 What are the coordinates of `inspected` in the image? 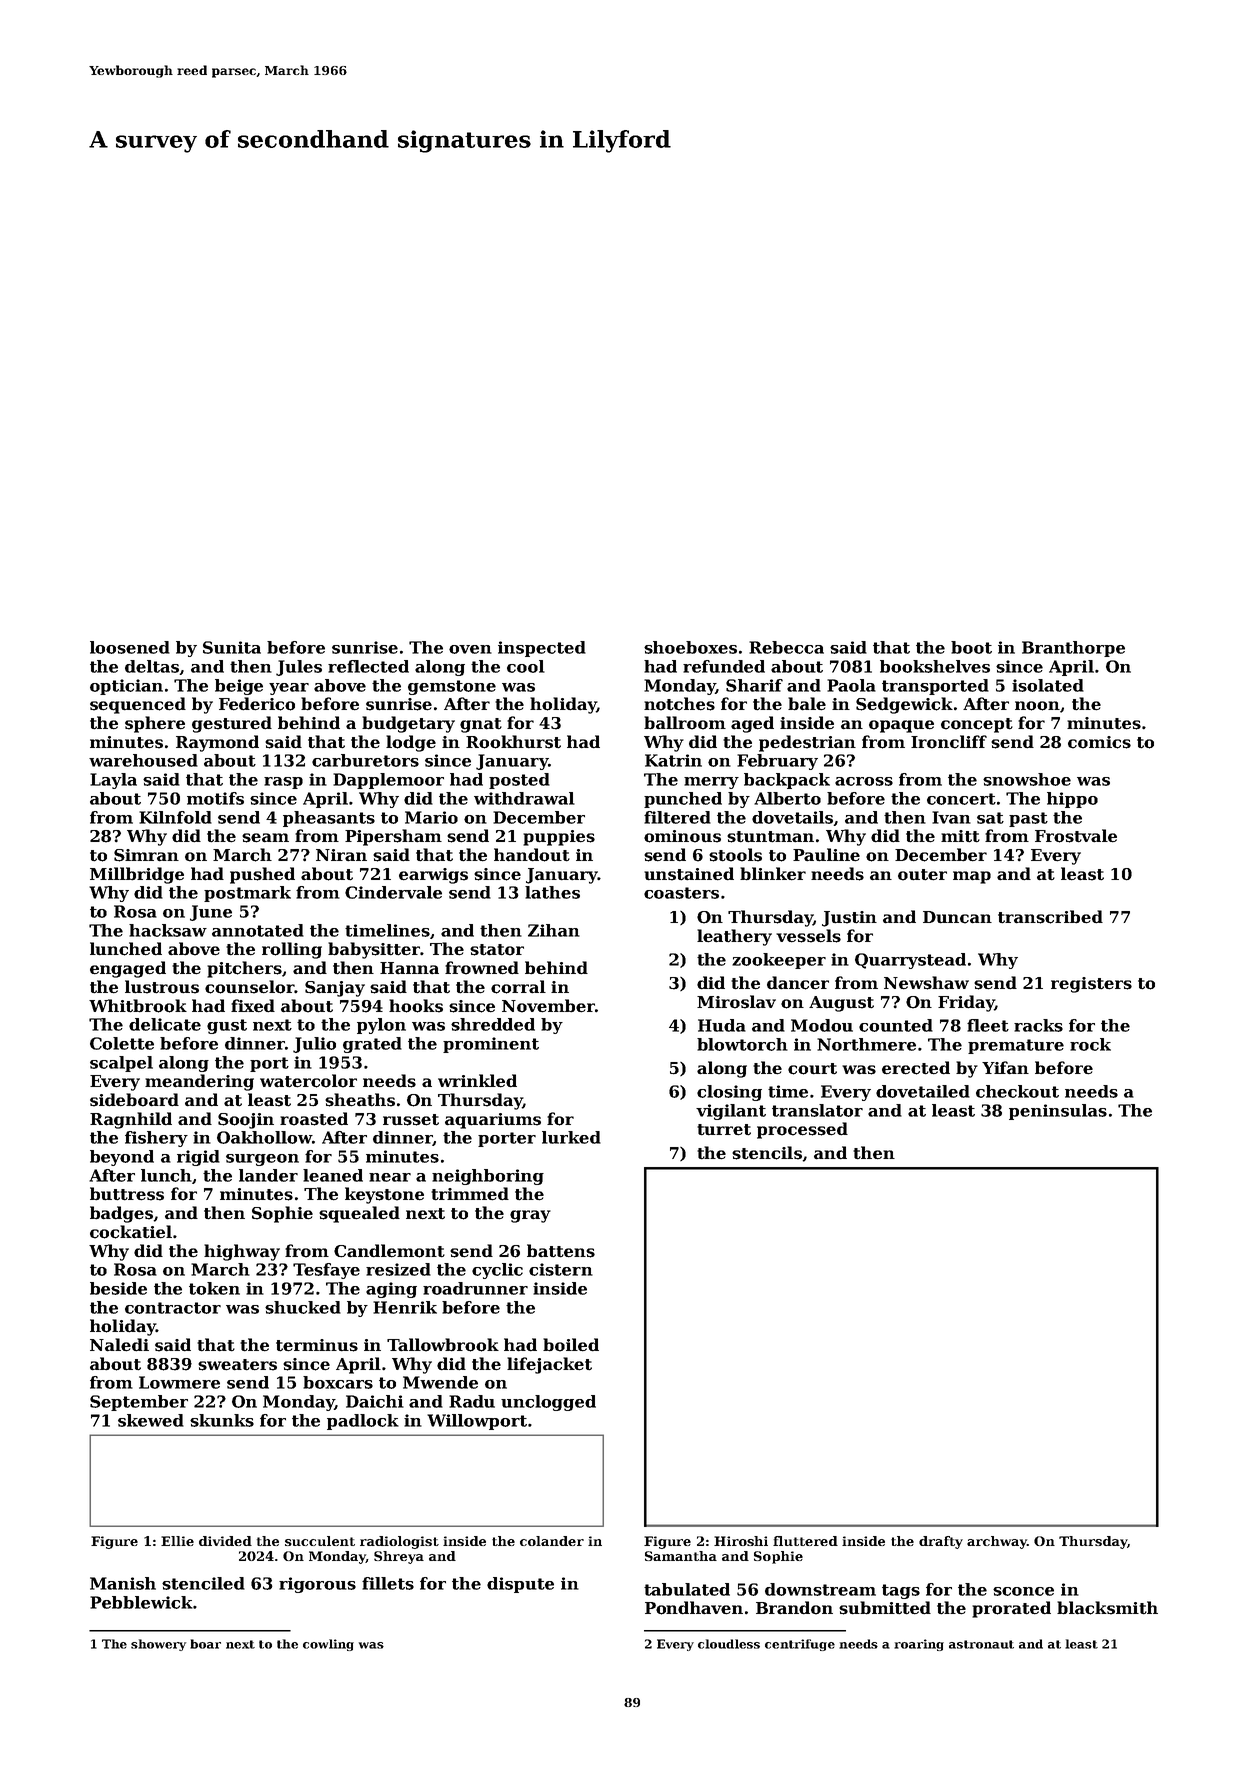 It's located at (542, 649).
